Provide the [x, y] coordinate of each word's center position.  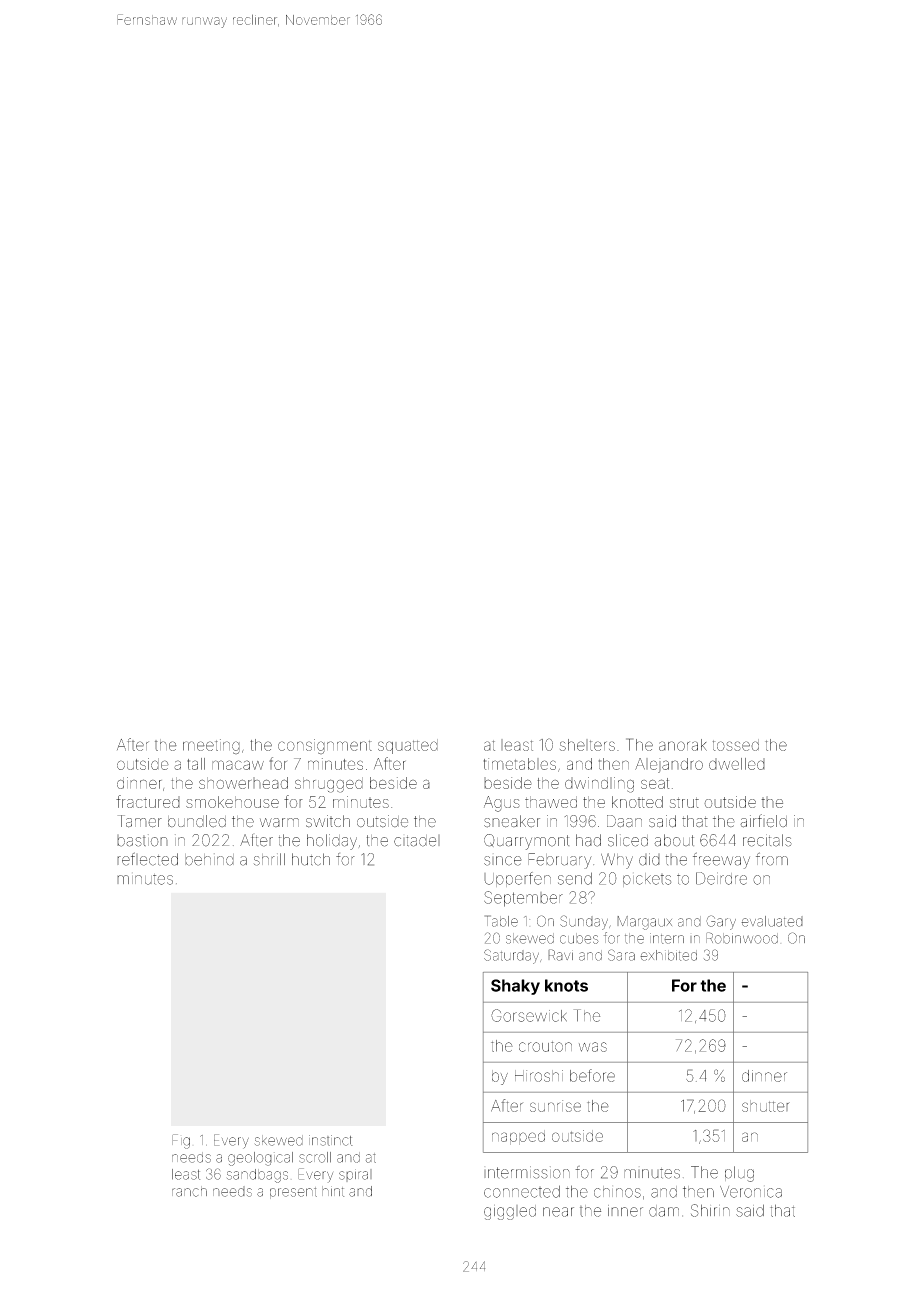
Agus [502, 804]
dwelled [737, 764]
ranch [189, 1191]
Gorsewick [529, 1015]
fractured [148, 801]
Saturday [511, 956]
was [593, 1047]
